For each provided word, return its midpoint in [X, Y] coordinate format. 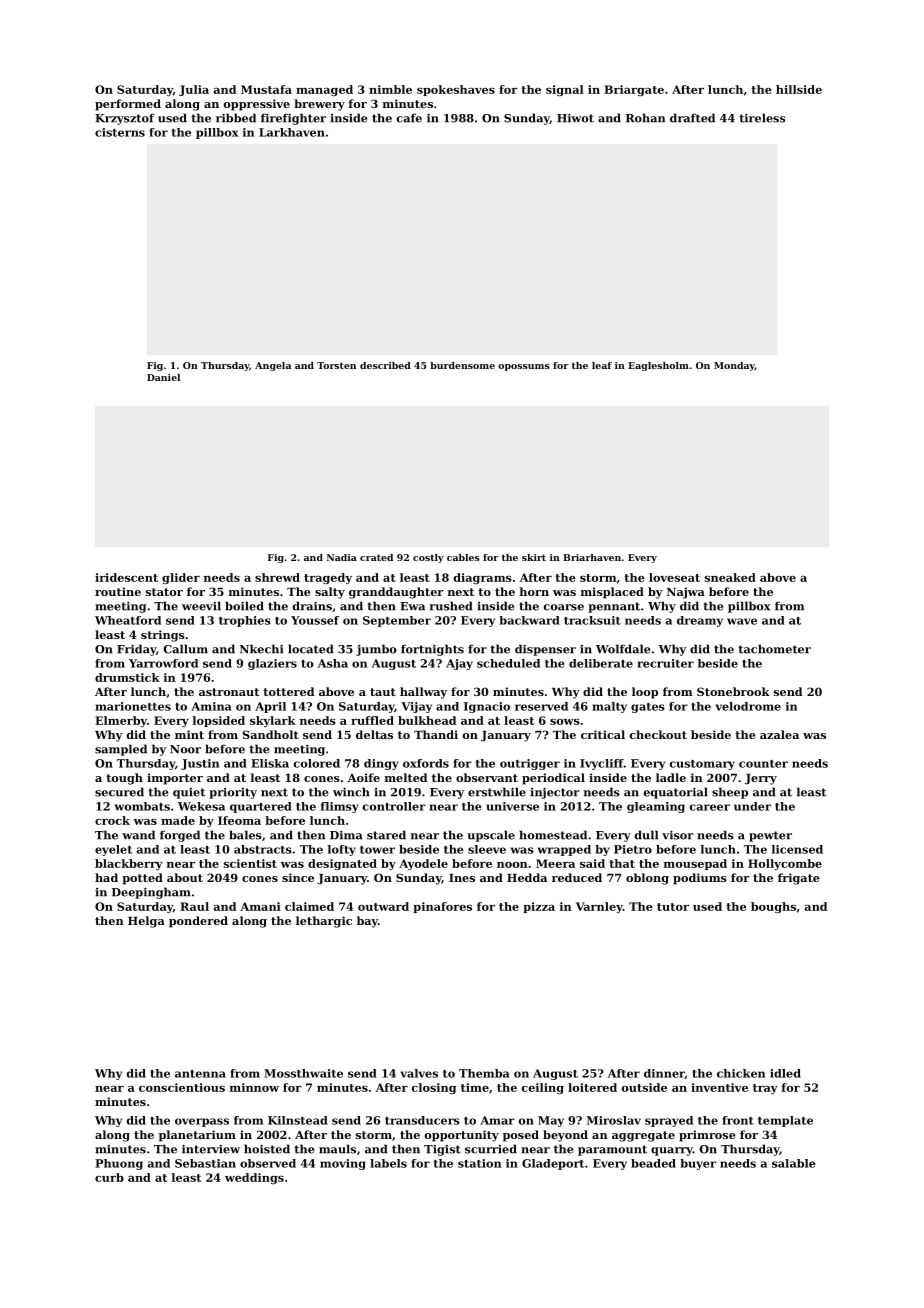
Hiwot [575, 118]
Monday [734, 366]
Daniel [163, 377]
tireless [762, 118]
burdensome [462, 365]
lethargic [324, 922]
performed [128, 105]
